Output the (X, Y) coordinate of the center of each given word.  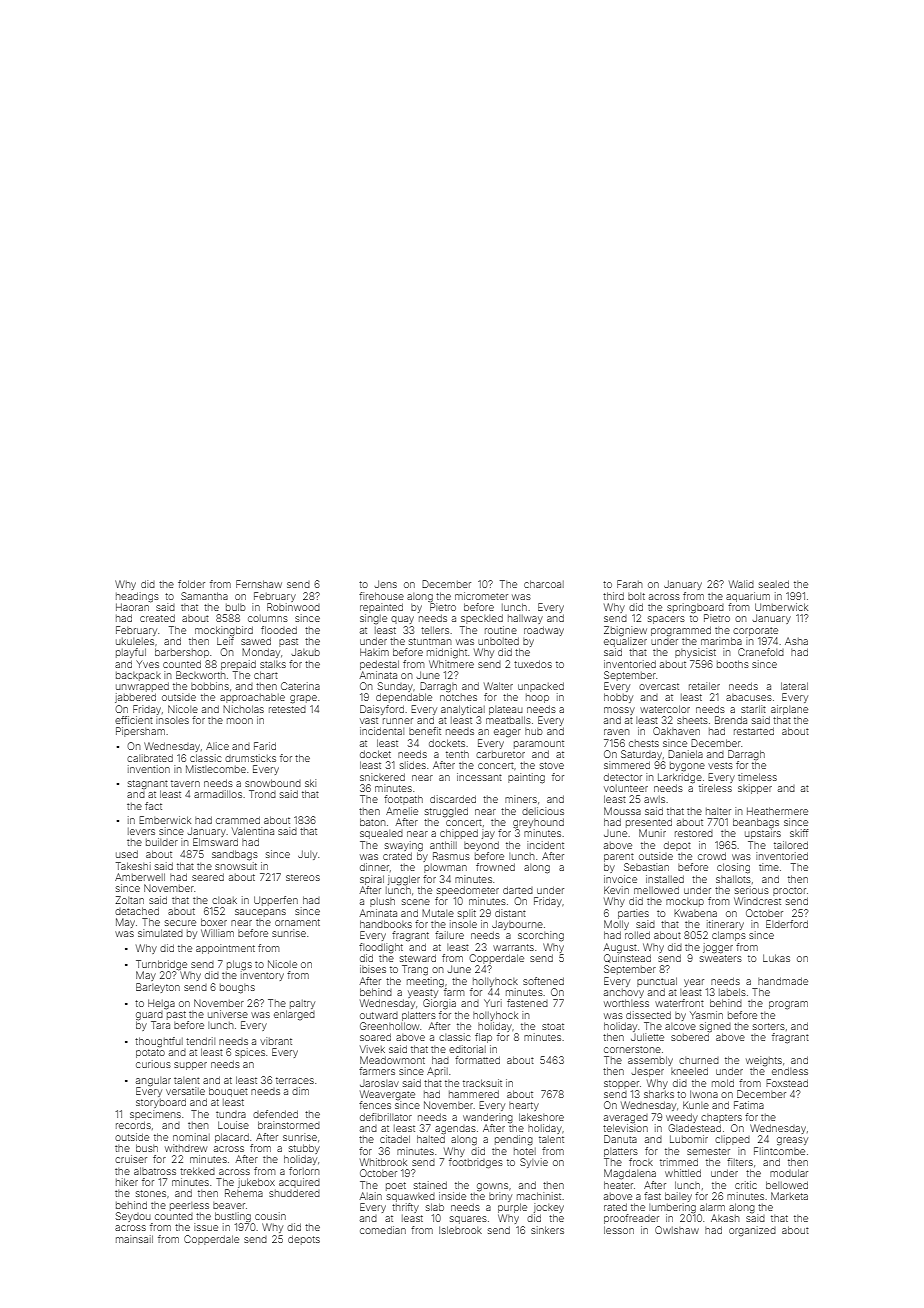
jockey (549, 1208)
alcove (680, 1026)
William (217, 933)
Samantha (204, 596)
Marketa (789, 1196)
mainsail (134, 1239)
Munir (652, 833)
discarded (453, 799)
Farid (265, 746)
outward (379, 1015)
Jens (385, 584)
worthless (626, 1003)
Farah (630, 584)
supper (190, 1066)
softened (543, 981)
